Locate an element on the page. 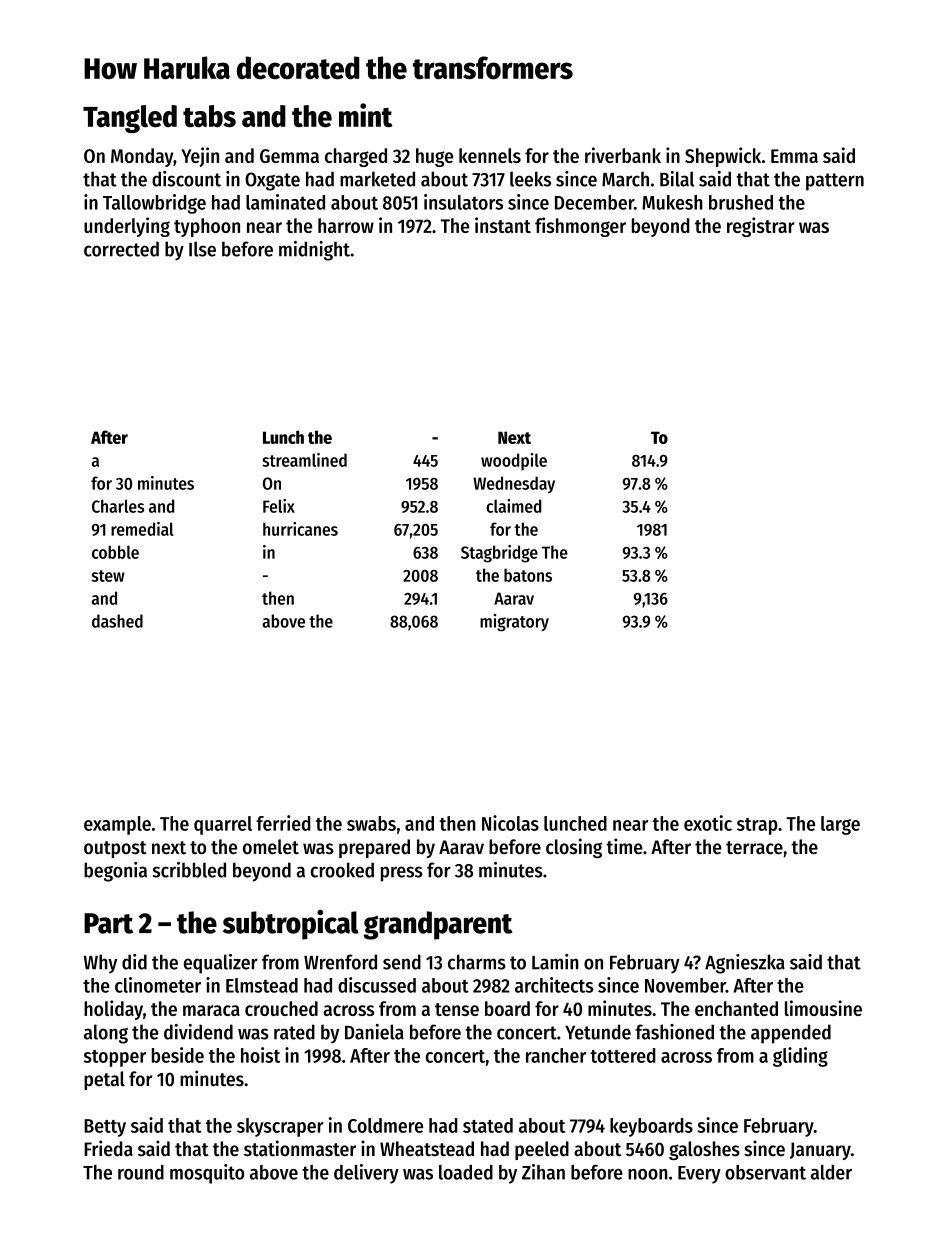 This page has height=1233, width=952. quarrel is located at coordinates (223, 825).
